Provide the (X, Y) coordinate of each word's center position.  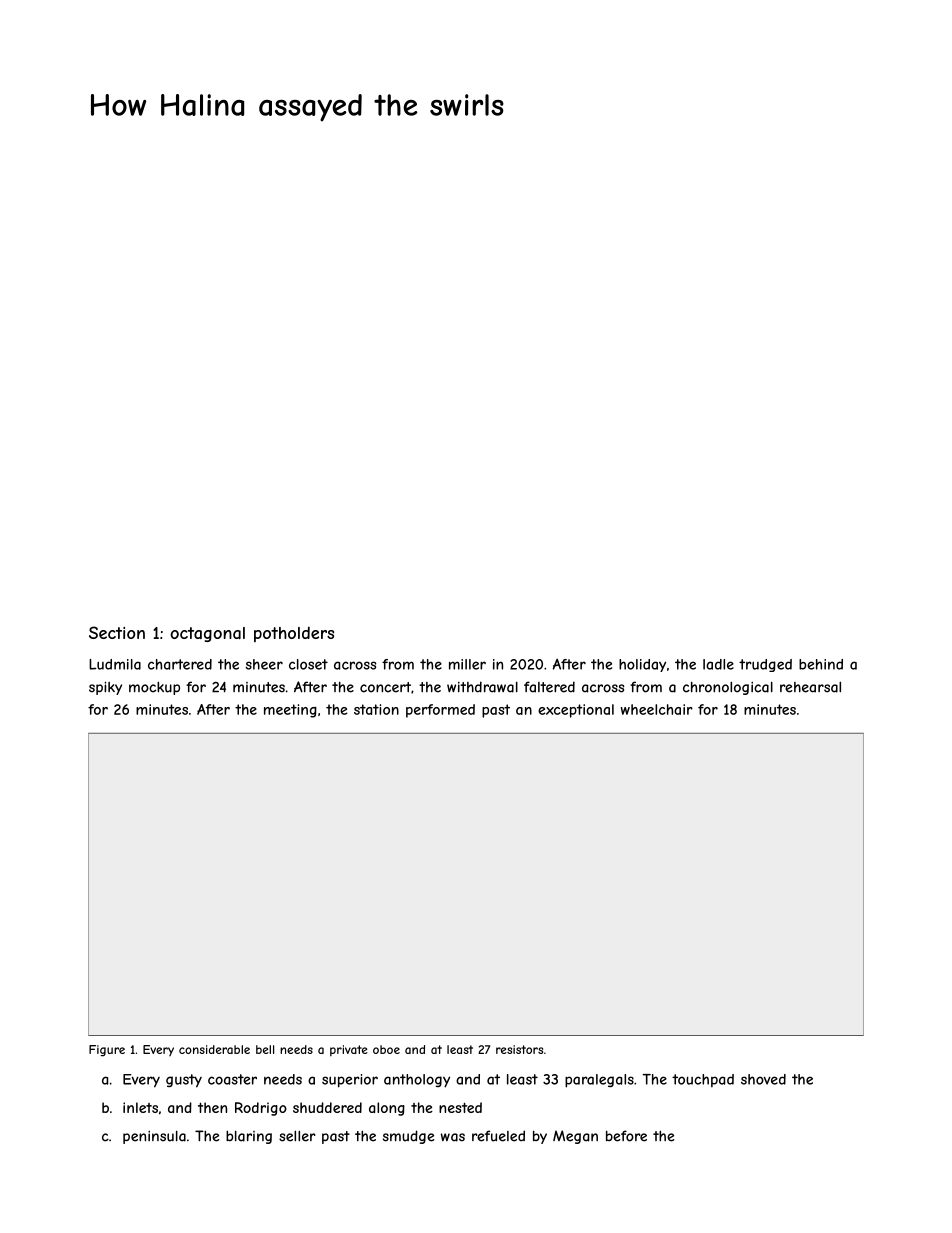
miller (467, 664)
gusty (184, 1081)
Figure (107, 1051)
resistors (519, 1049)
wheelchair (657, 709)
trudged (765, 665)
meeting (290, 711)
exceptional (576, 711)
